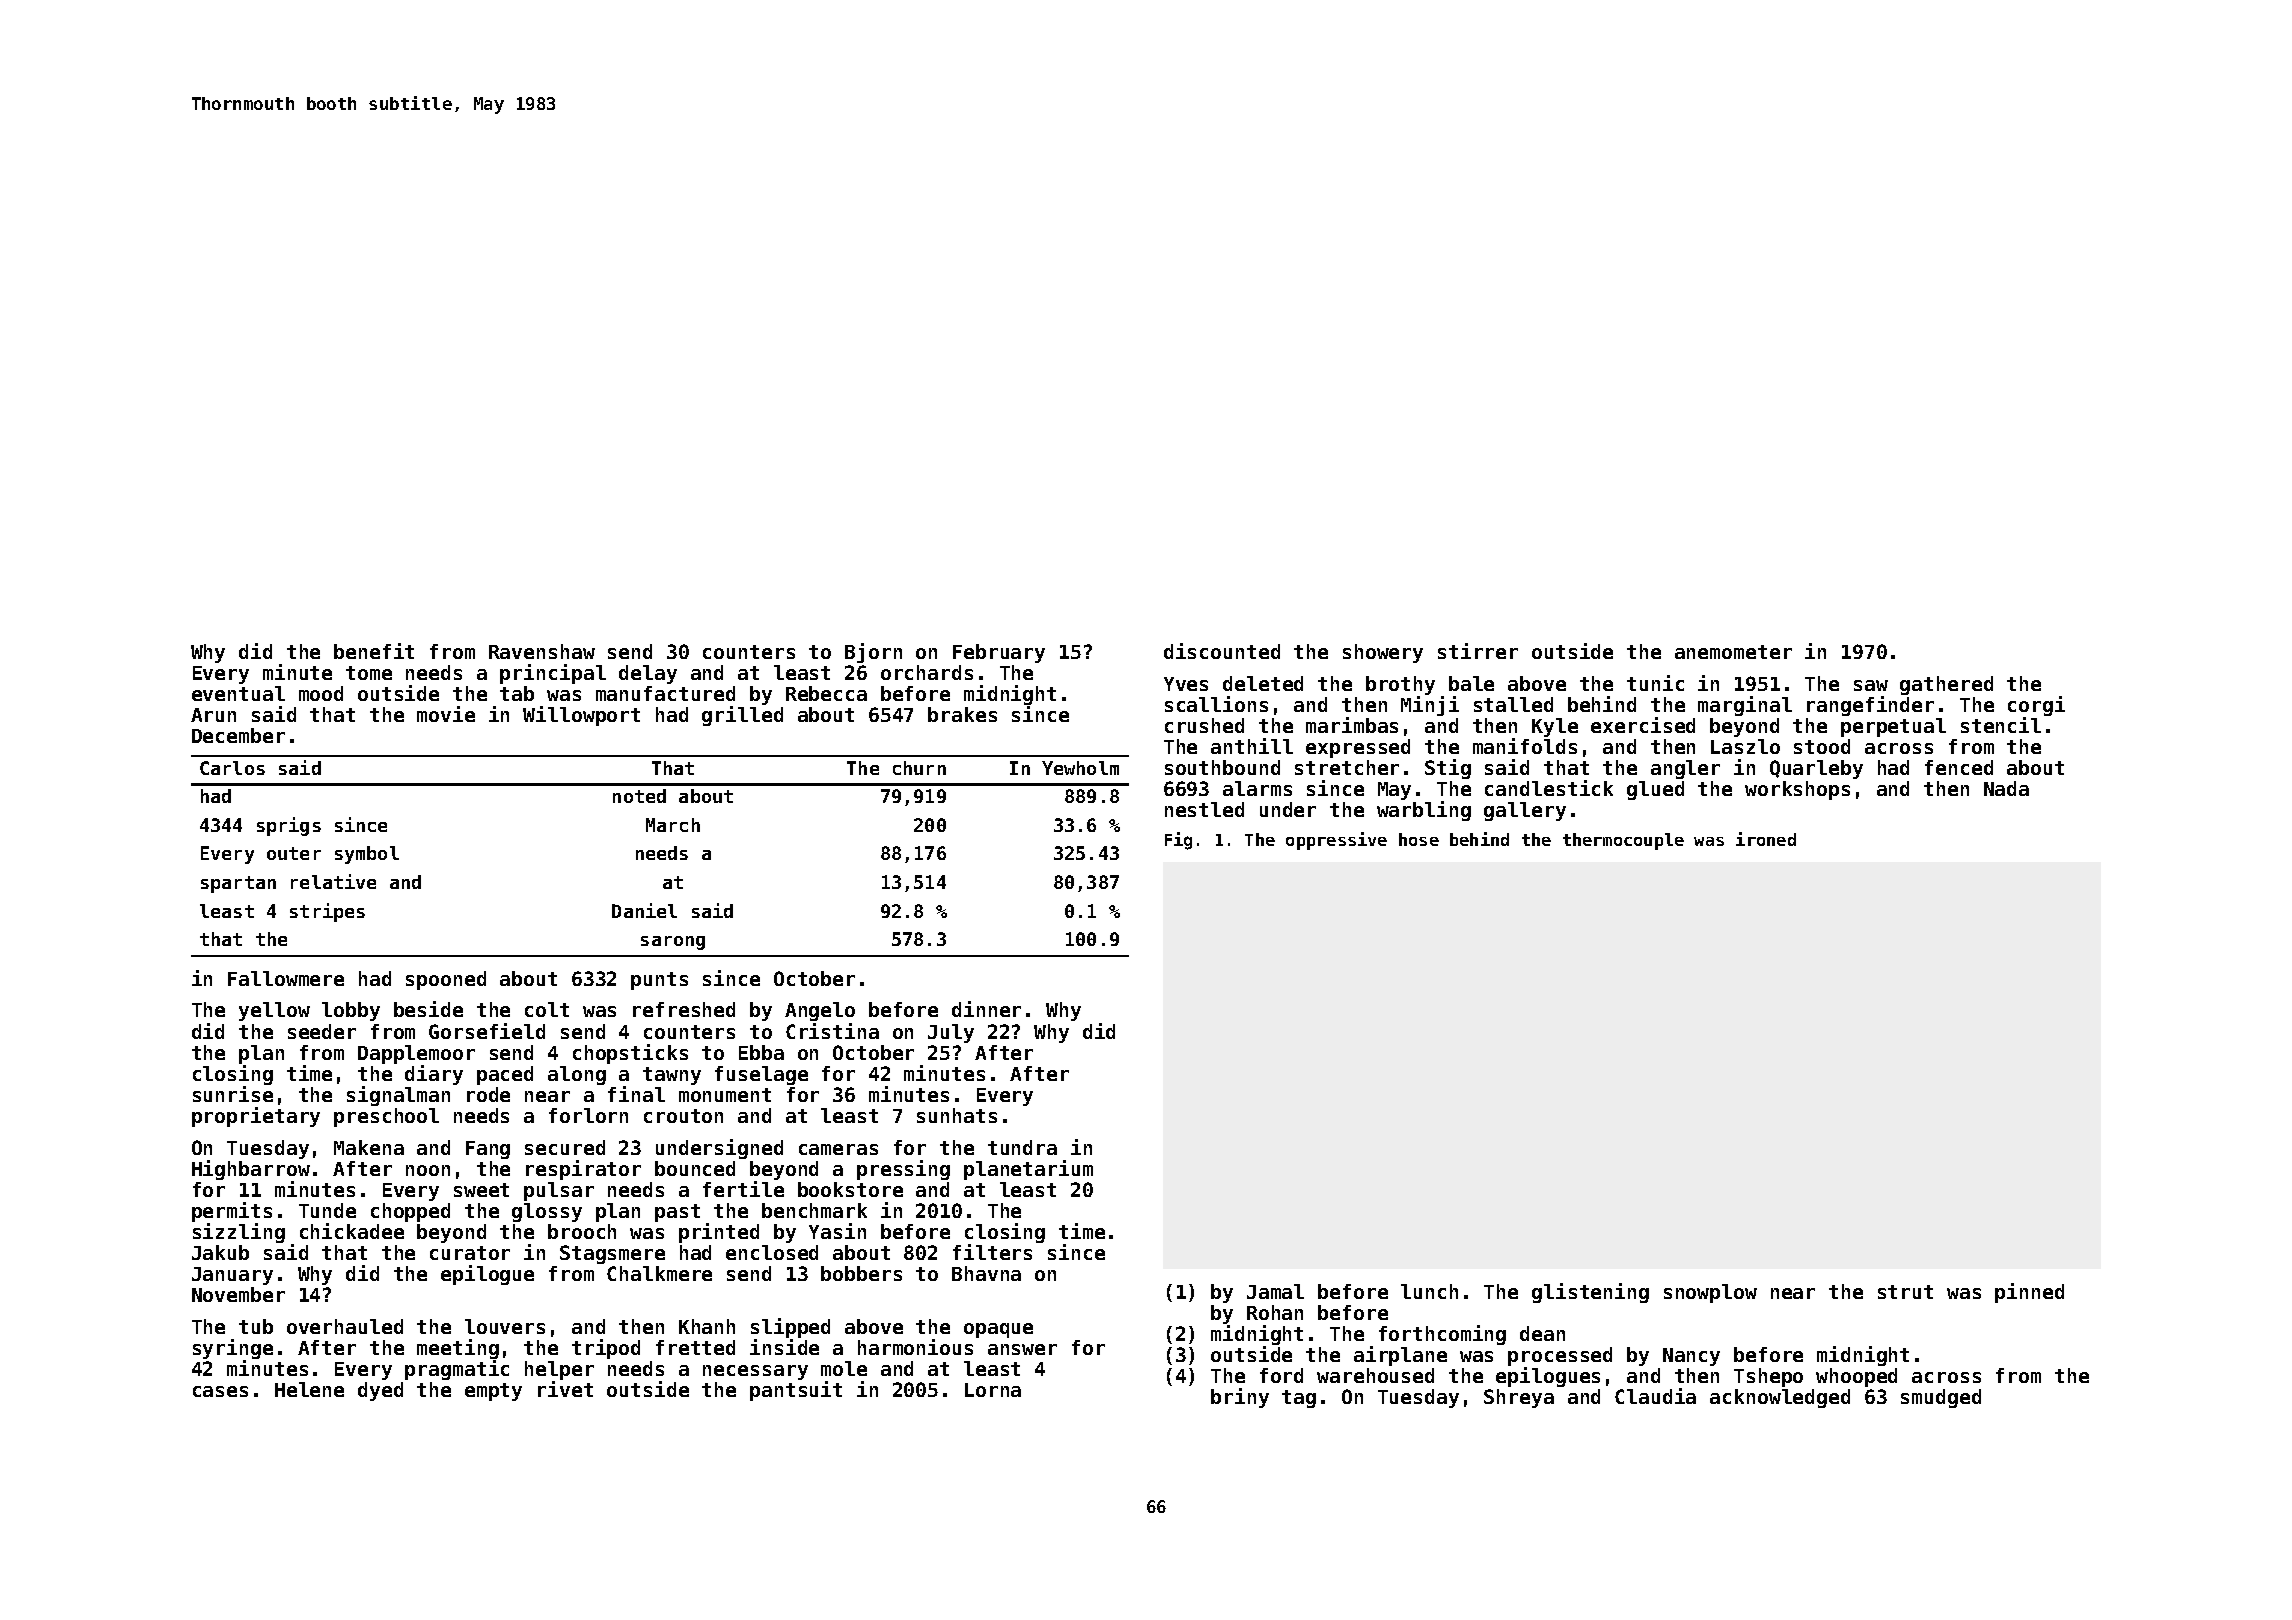  Describe the element at coordinates (1733, 652) in the image. I see `anemometer` at that location.
